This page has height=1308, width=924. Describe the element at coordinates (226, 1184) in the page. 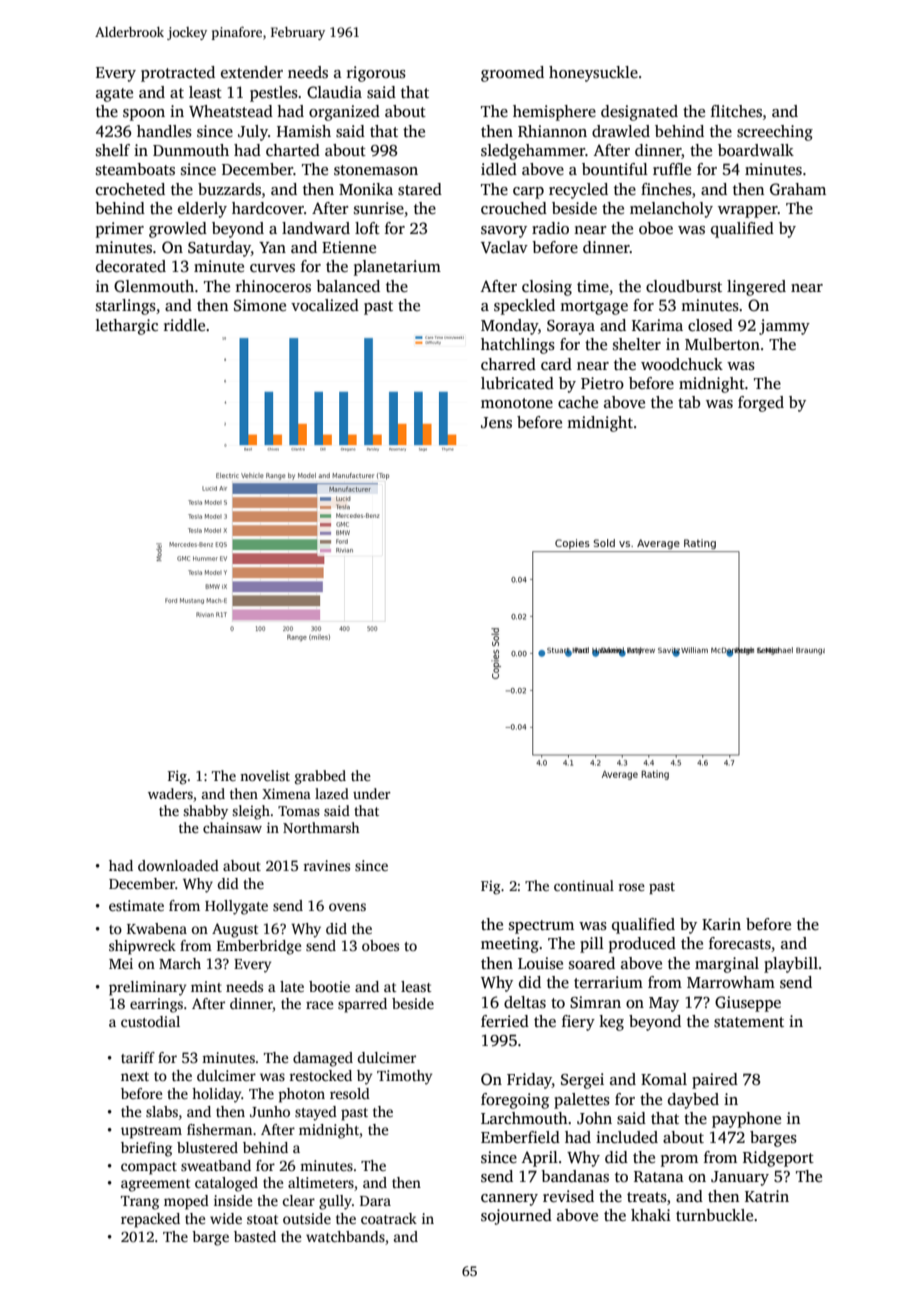

I see `cataloged` at that location.
